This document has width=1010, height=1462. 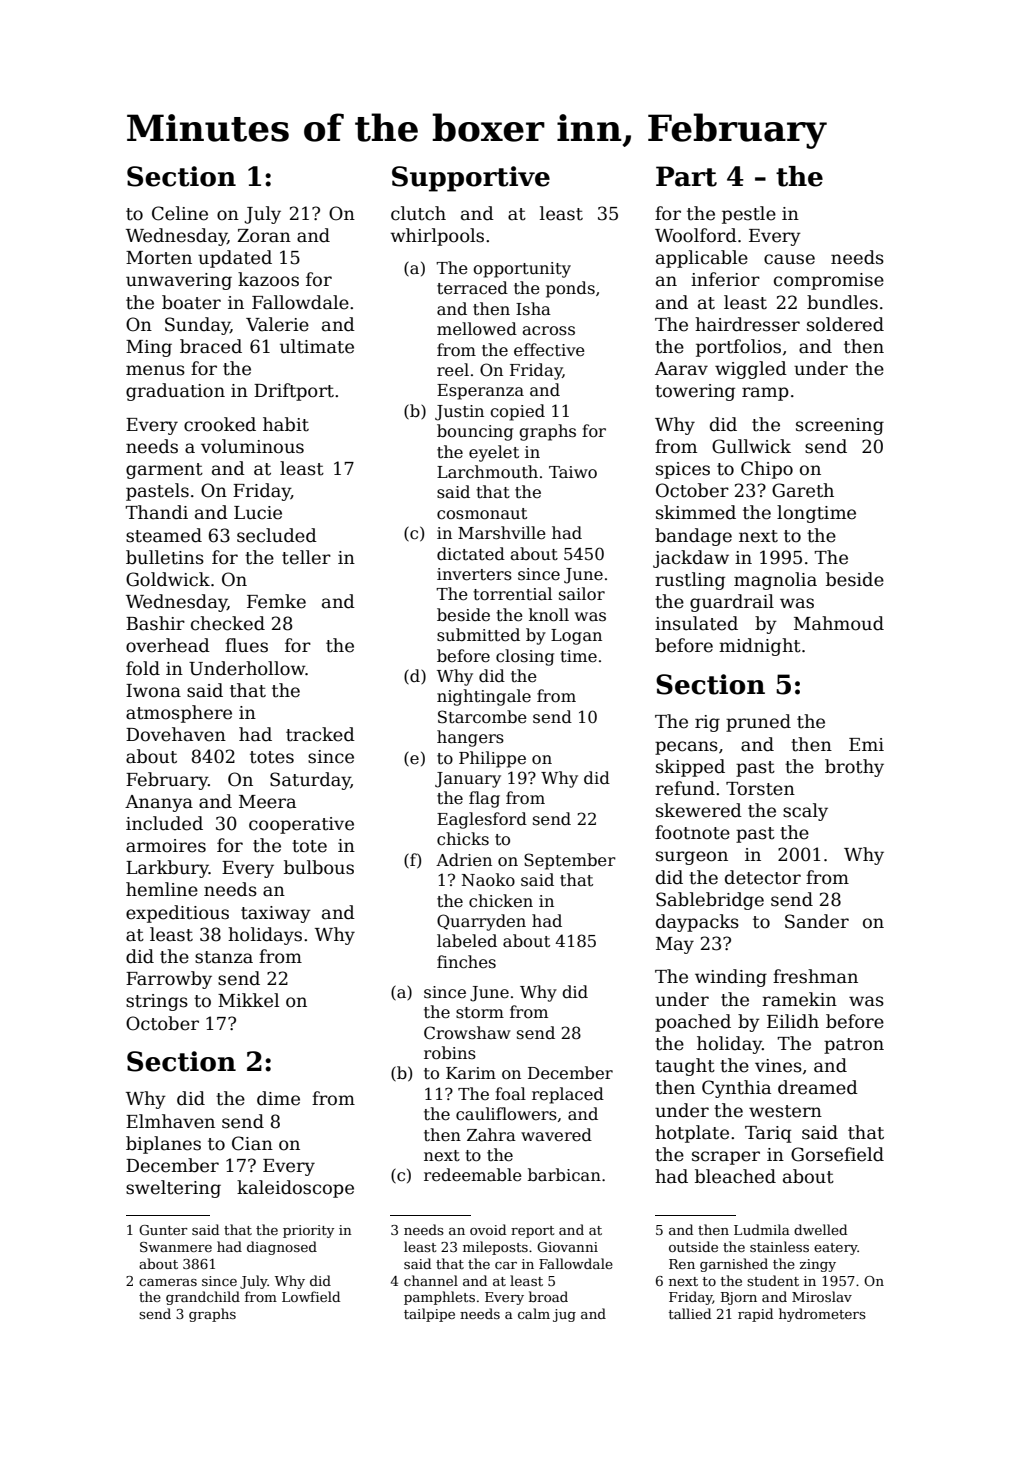 I want to click on storm, so click(x=480, y=1012).
